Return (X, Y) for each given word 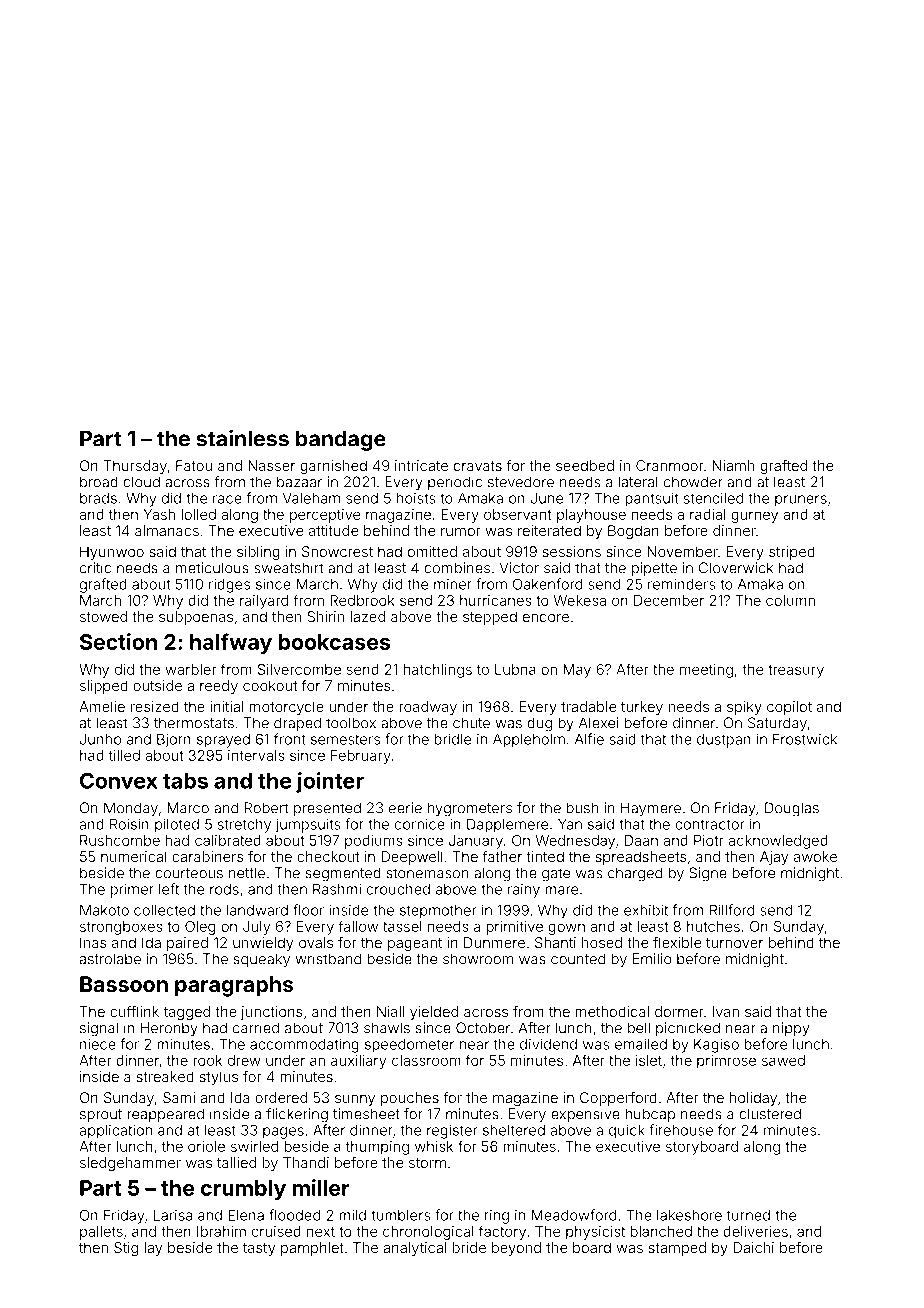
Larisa (173, 1215)
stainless (242, 438)
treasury (796, 671)
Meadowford (574, 1215)
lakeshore (689, 1215)
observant (517, 514)
